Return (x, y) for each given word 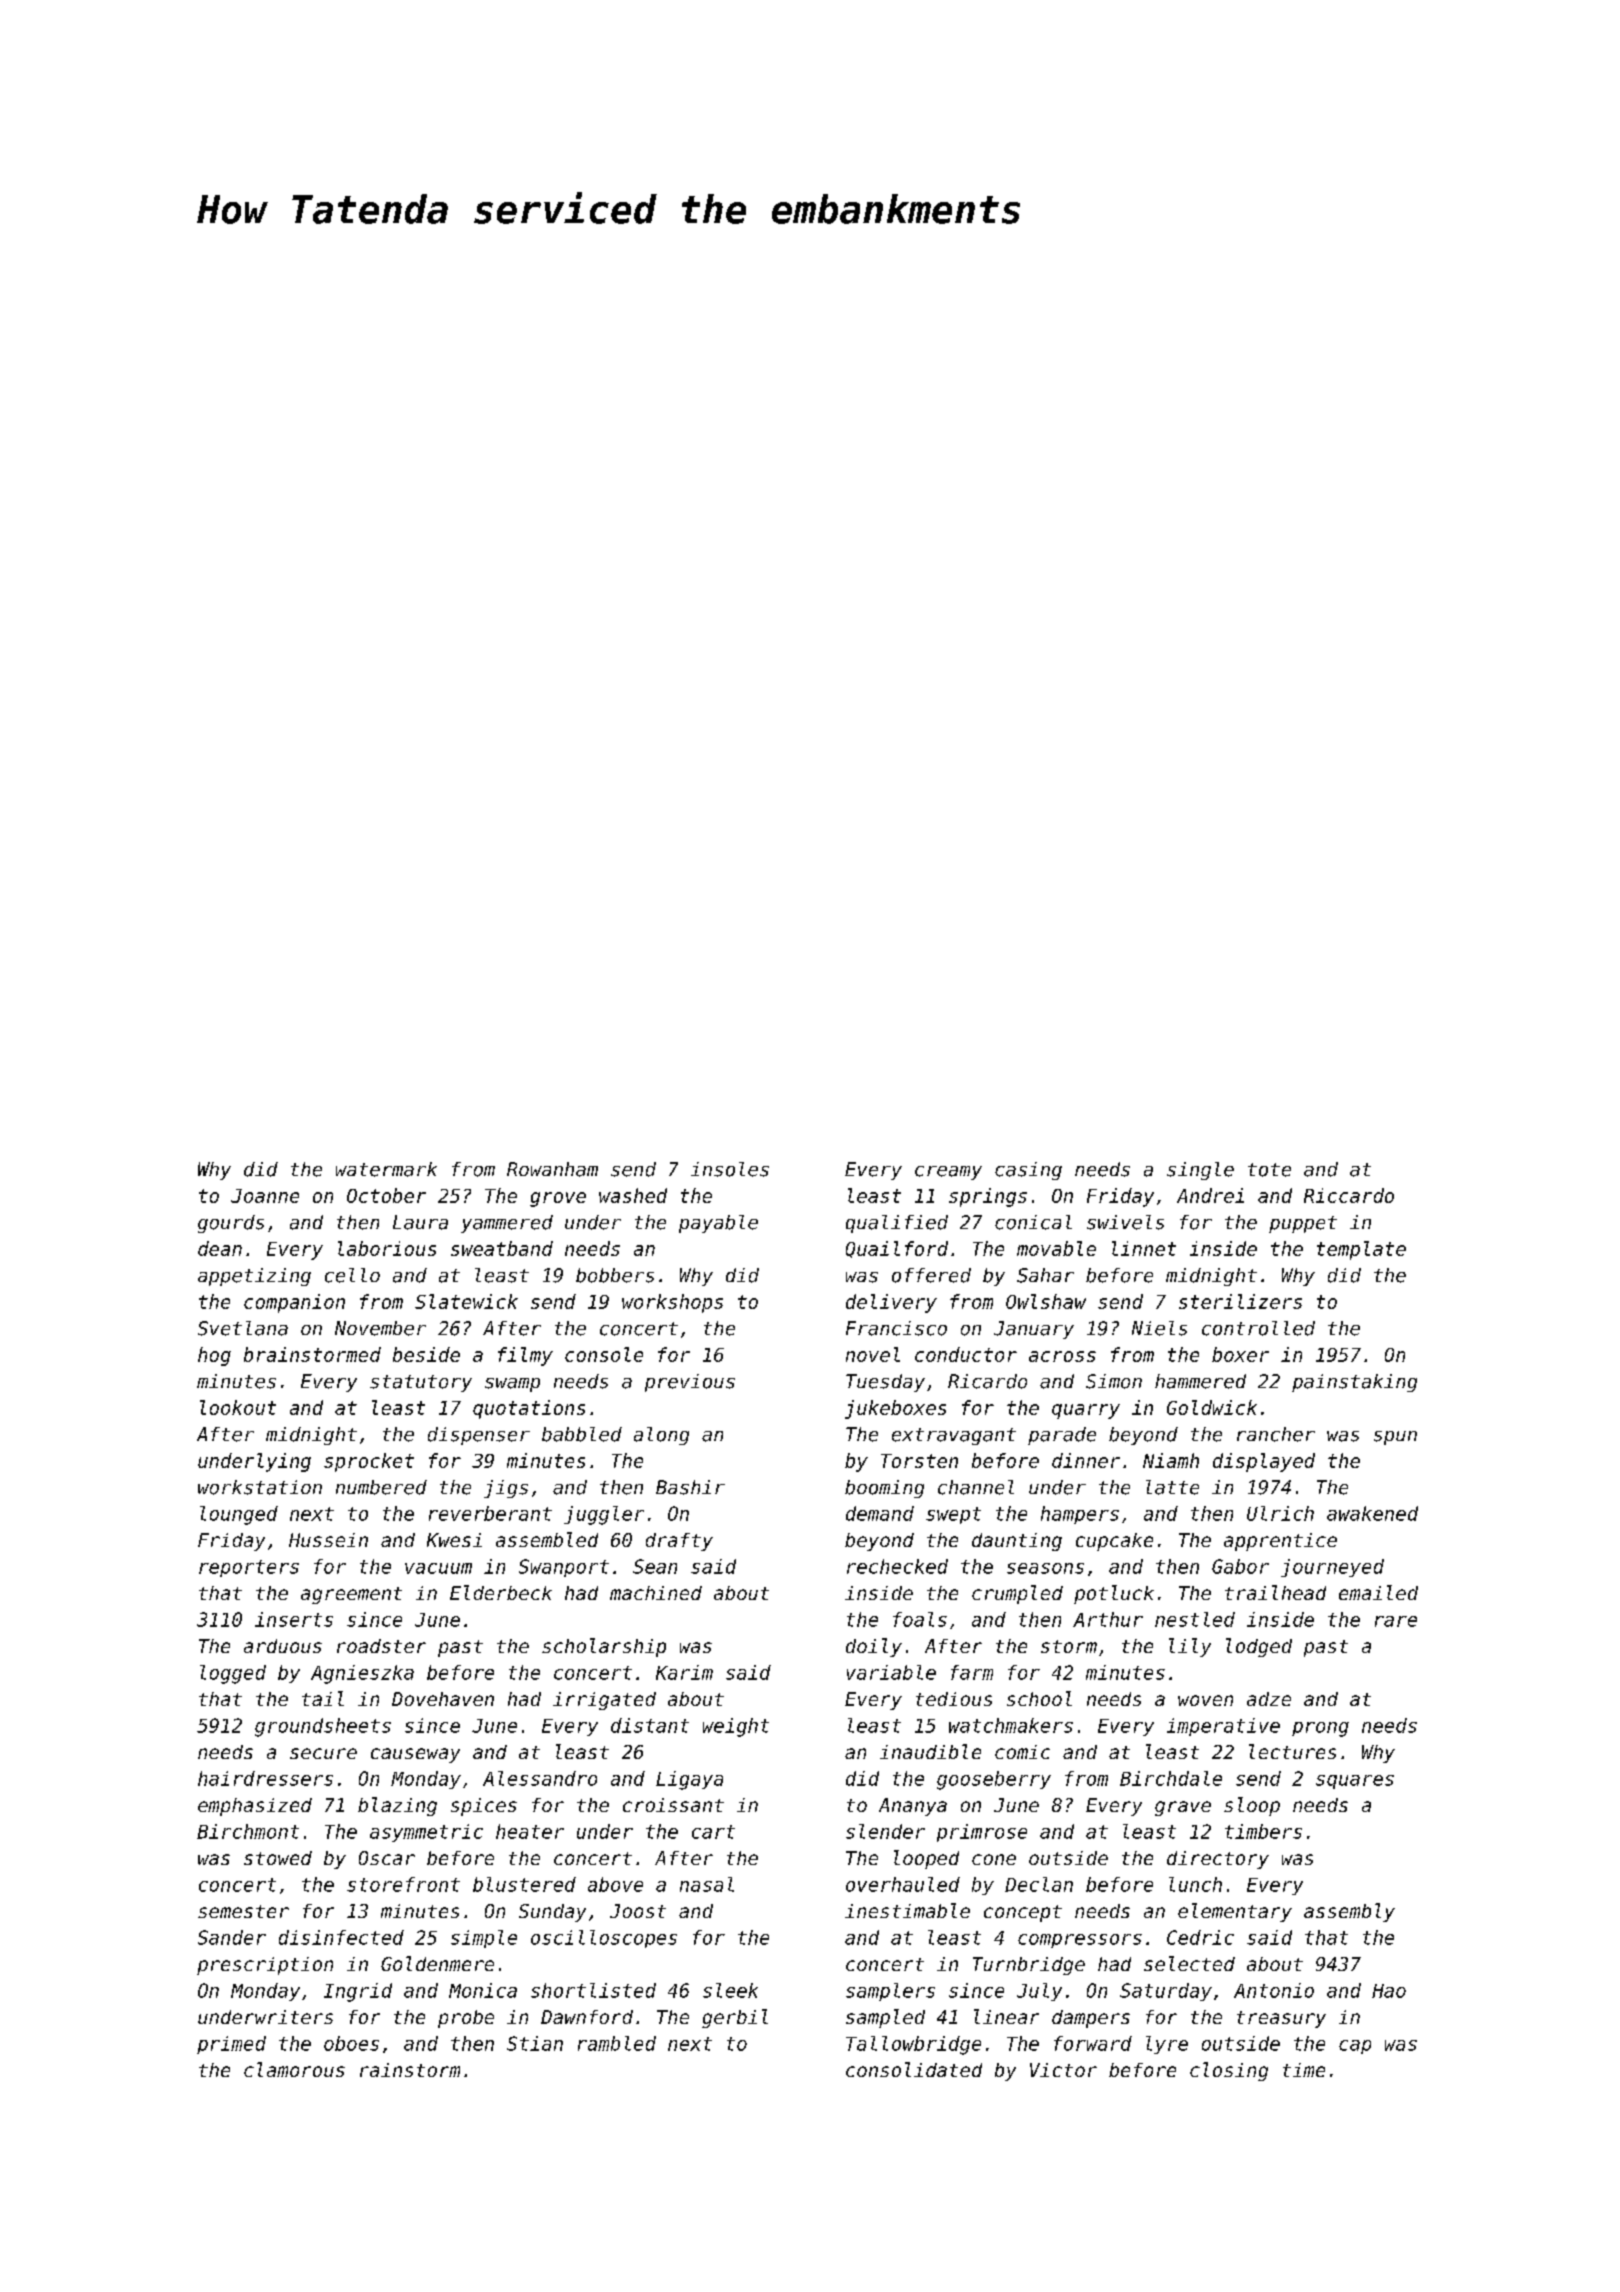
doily (874, 1647)
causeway (415, 1755)
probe (466, 2019)
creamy (948, 1173)
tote (1269, 1170)
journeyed (1332, 1568)
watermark (386, 1169)
